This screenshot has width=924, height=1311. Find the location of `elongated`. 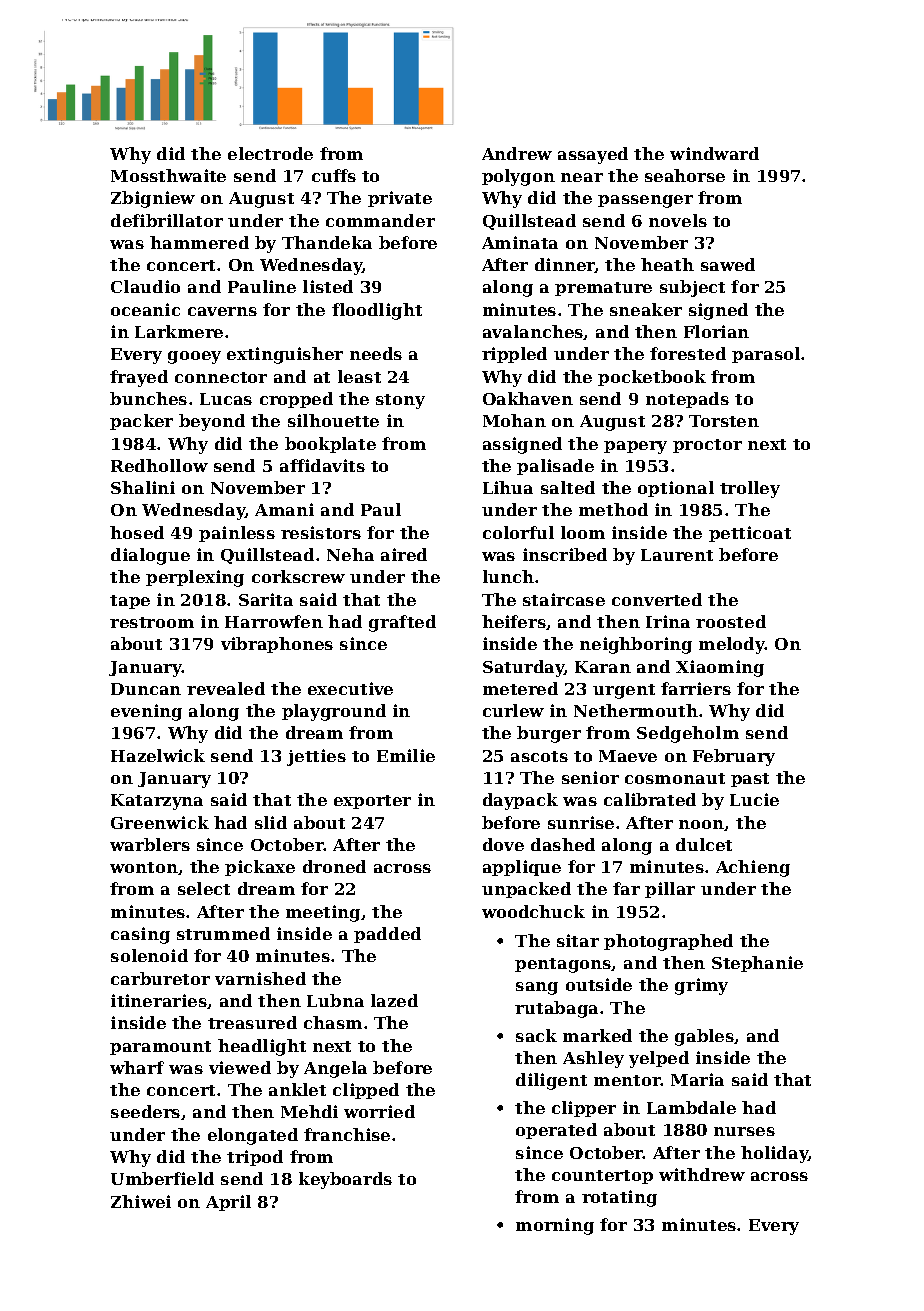

elongated is located at coordinates (253, 1136).
